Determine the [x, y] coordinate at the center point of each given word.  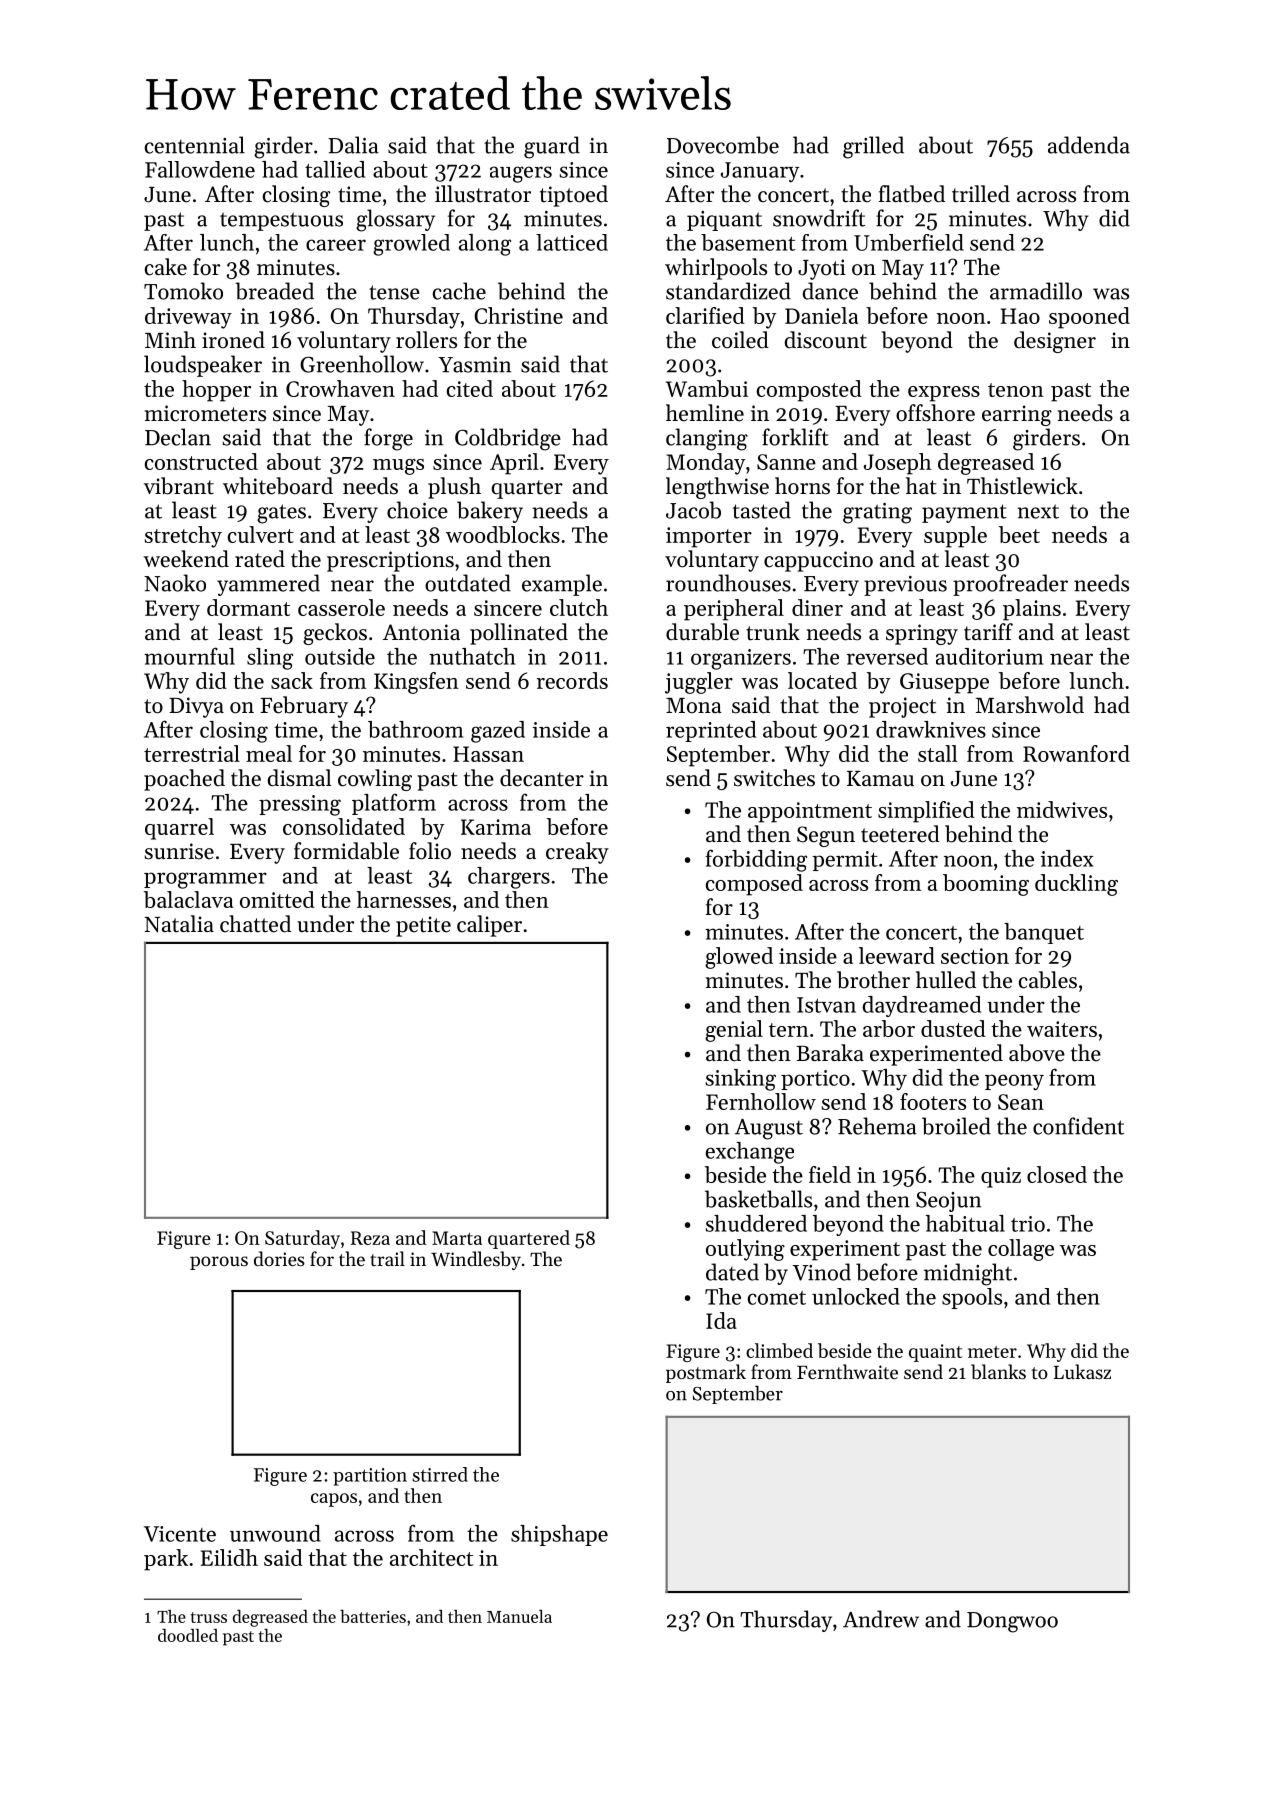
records [572, 680]
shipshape [559, 1535]
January [760, 172]
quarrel [179, 829]
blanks [998, 1372]
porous [219, 1263]
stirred [440, 1474]
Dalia [353, 145]
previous [905, 586]
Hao [1020, 316]
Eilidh [229, 1557]
